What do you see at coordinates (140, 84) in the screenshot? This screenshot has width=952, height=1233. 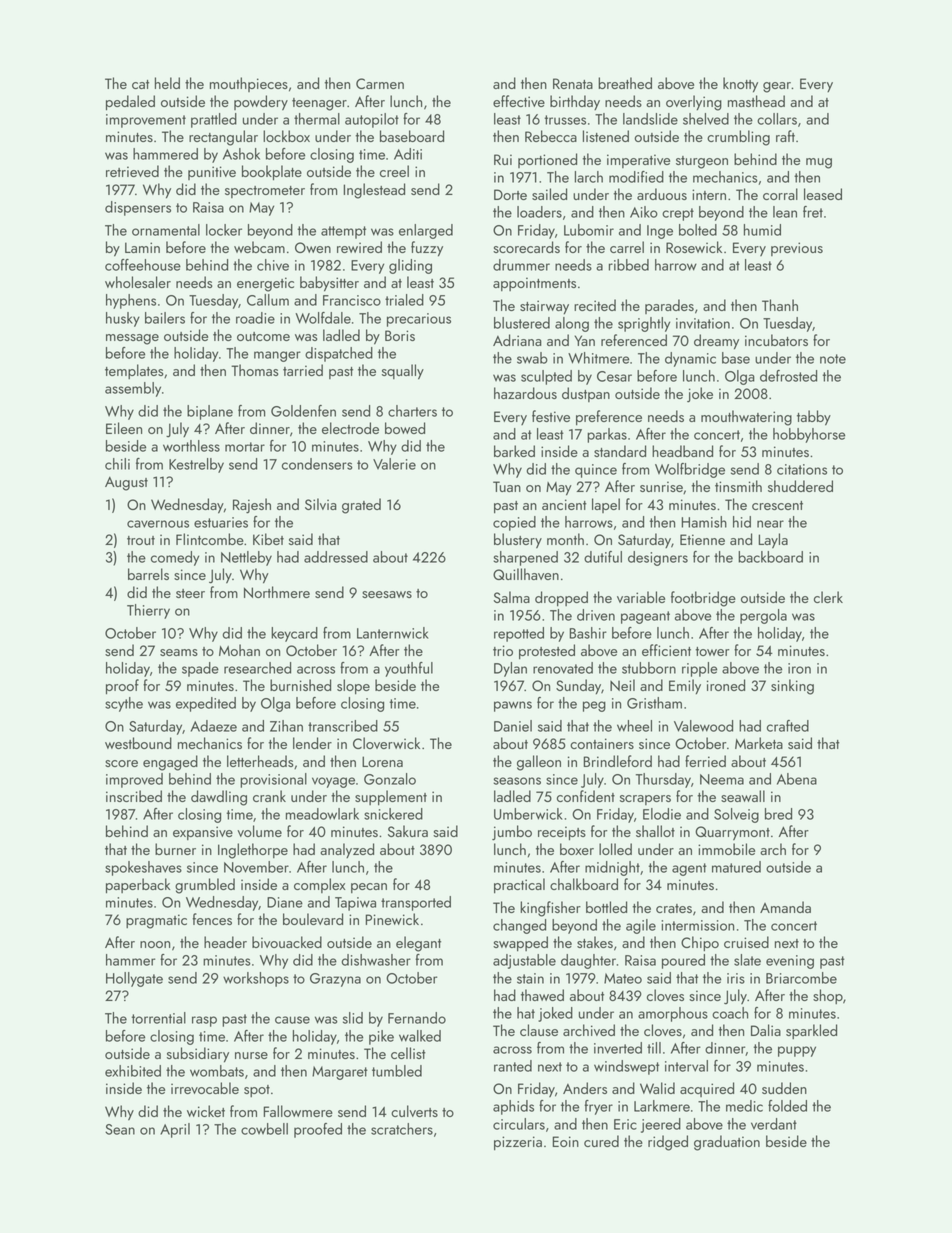 I see `cat` at bounding box center [140, 84].
